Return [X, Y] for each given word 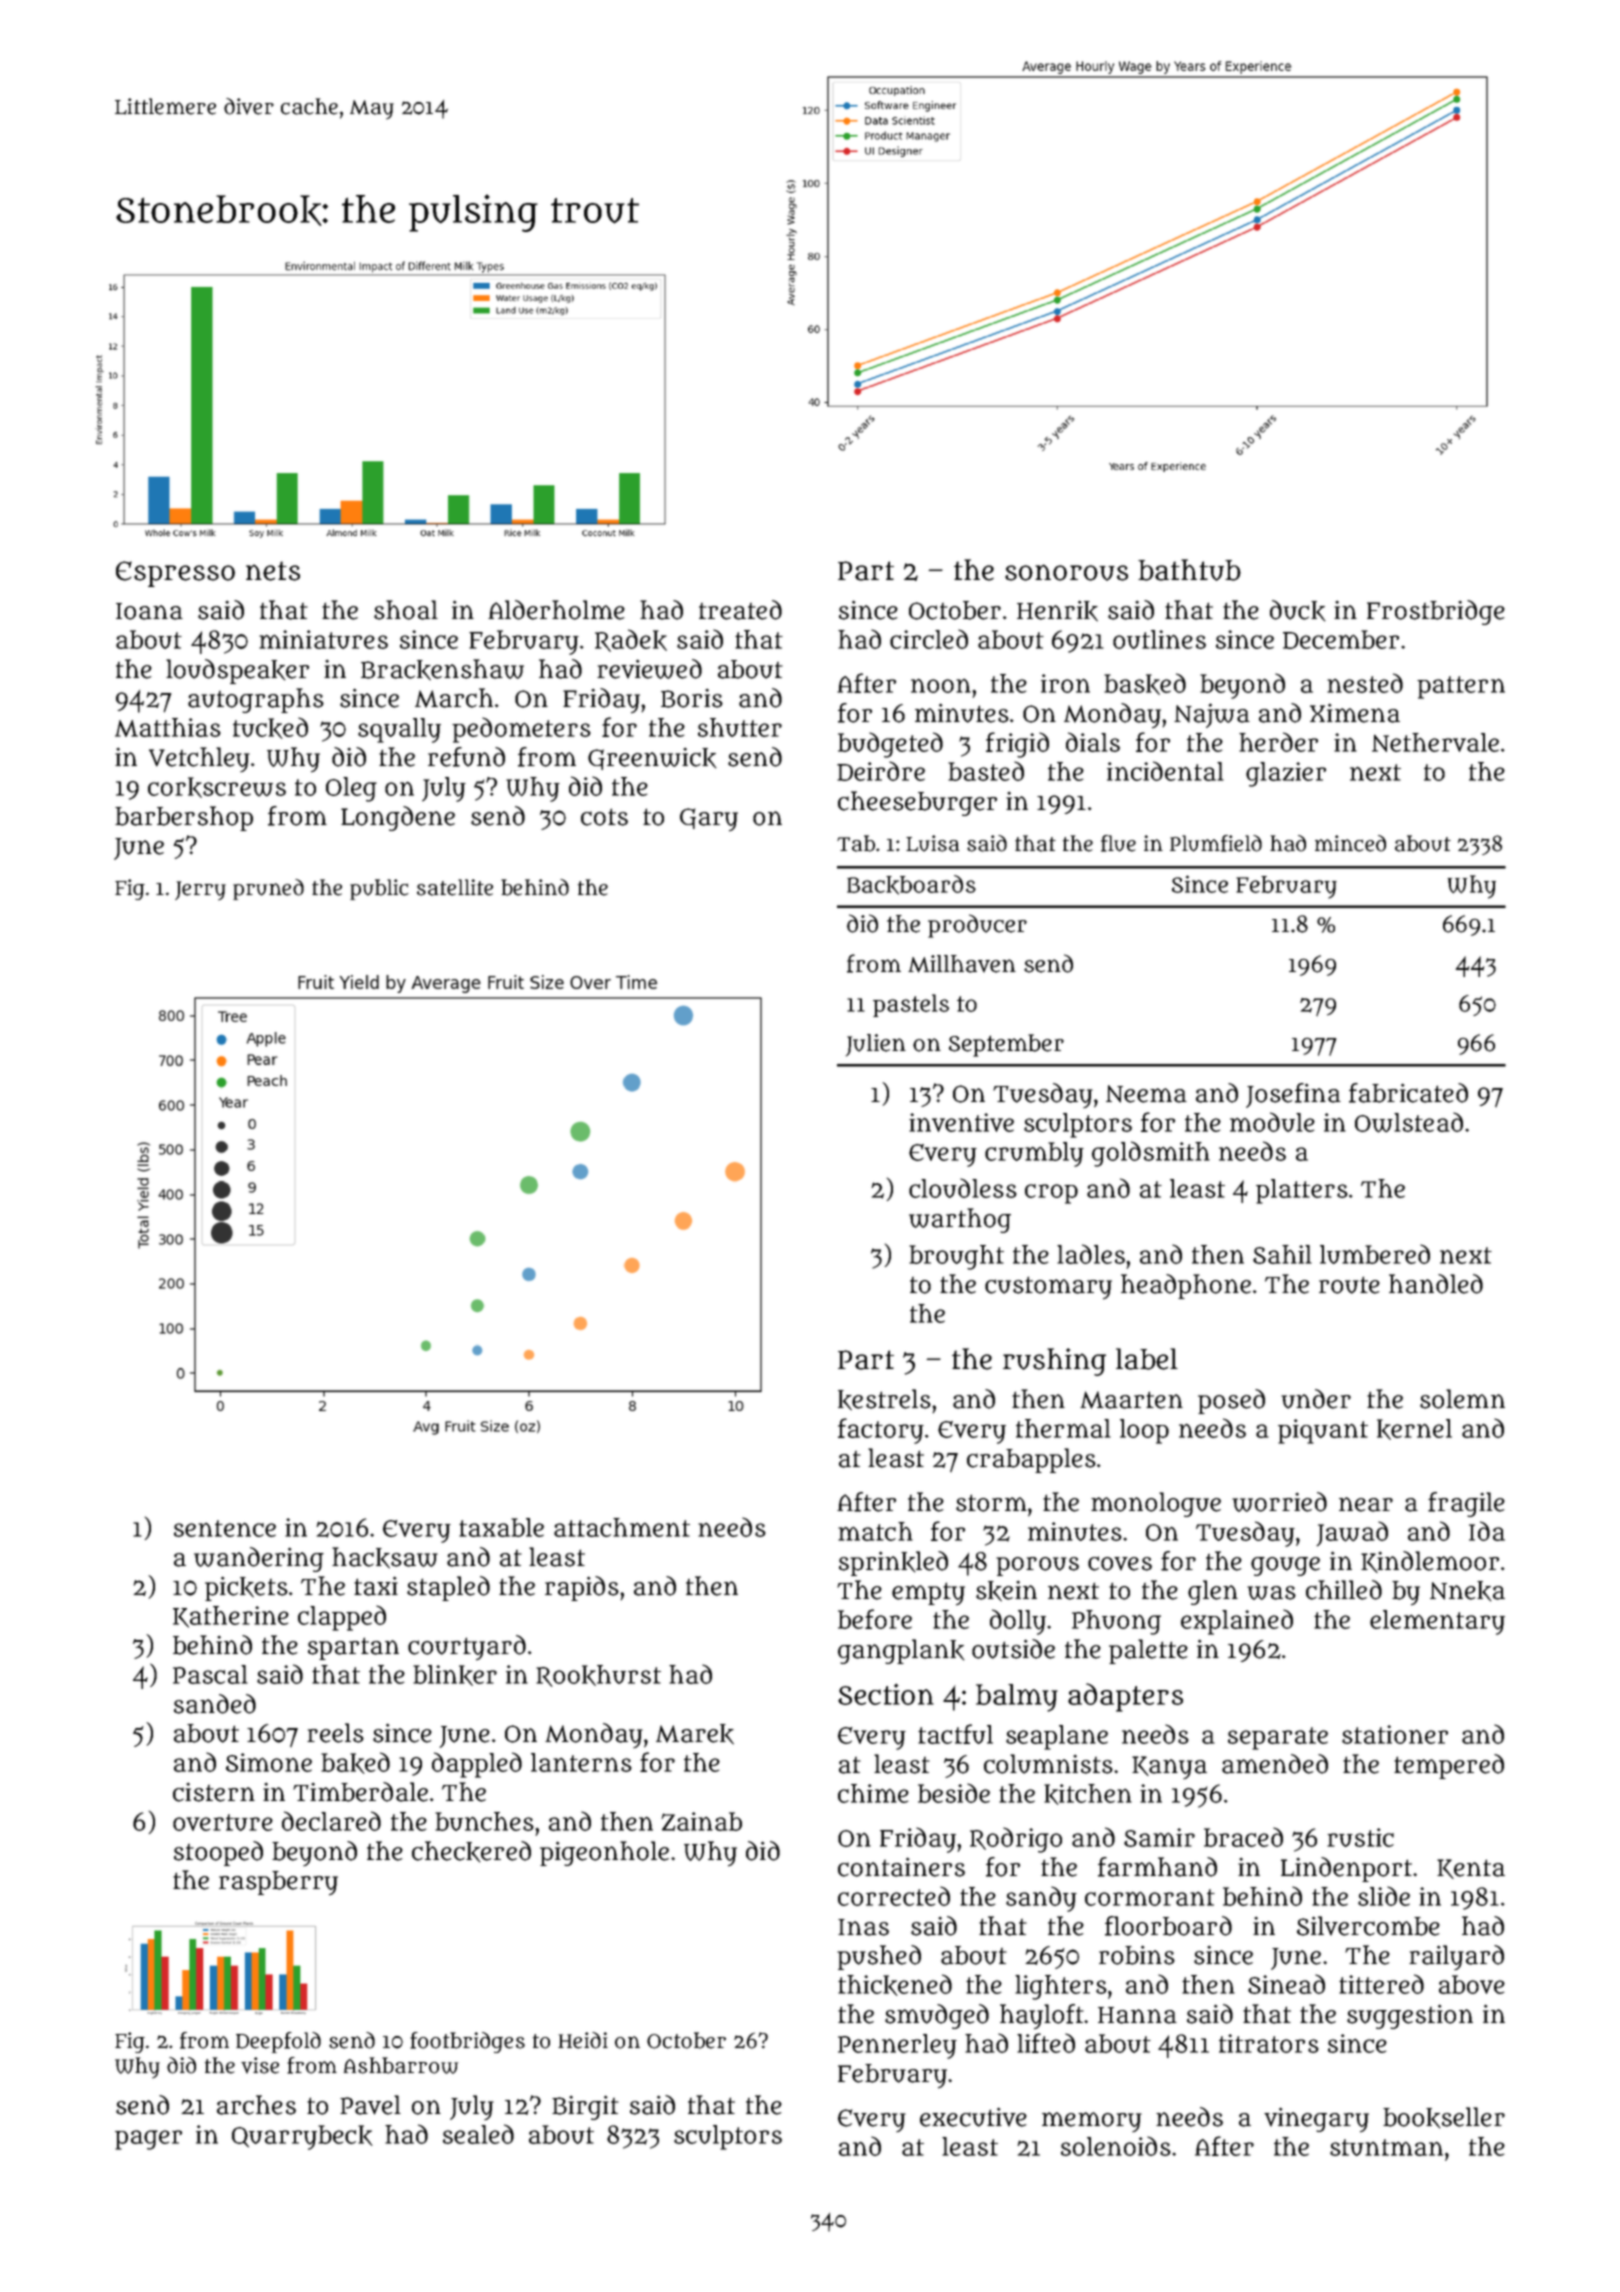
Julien [876, 1045]
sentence [225, 1528]
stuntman [1386, 2147]
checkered [471, 1852]
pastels [911, 1005]
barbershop [184, 818]
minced [1350, 843]
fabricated [1408, 1093]
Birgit [585, 2107]
